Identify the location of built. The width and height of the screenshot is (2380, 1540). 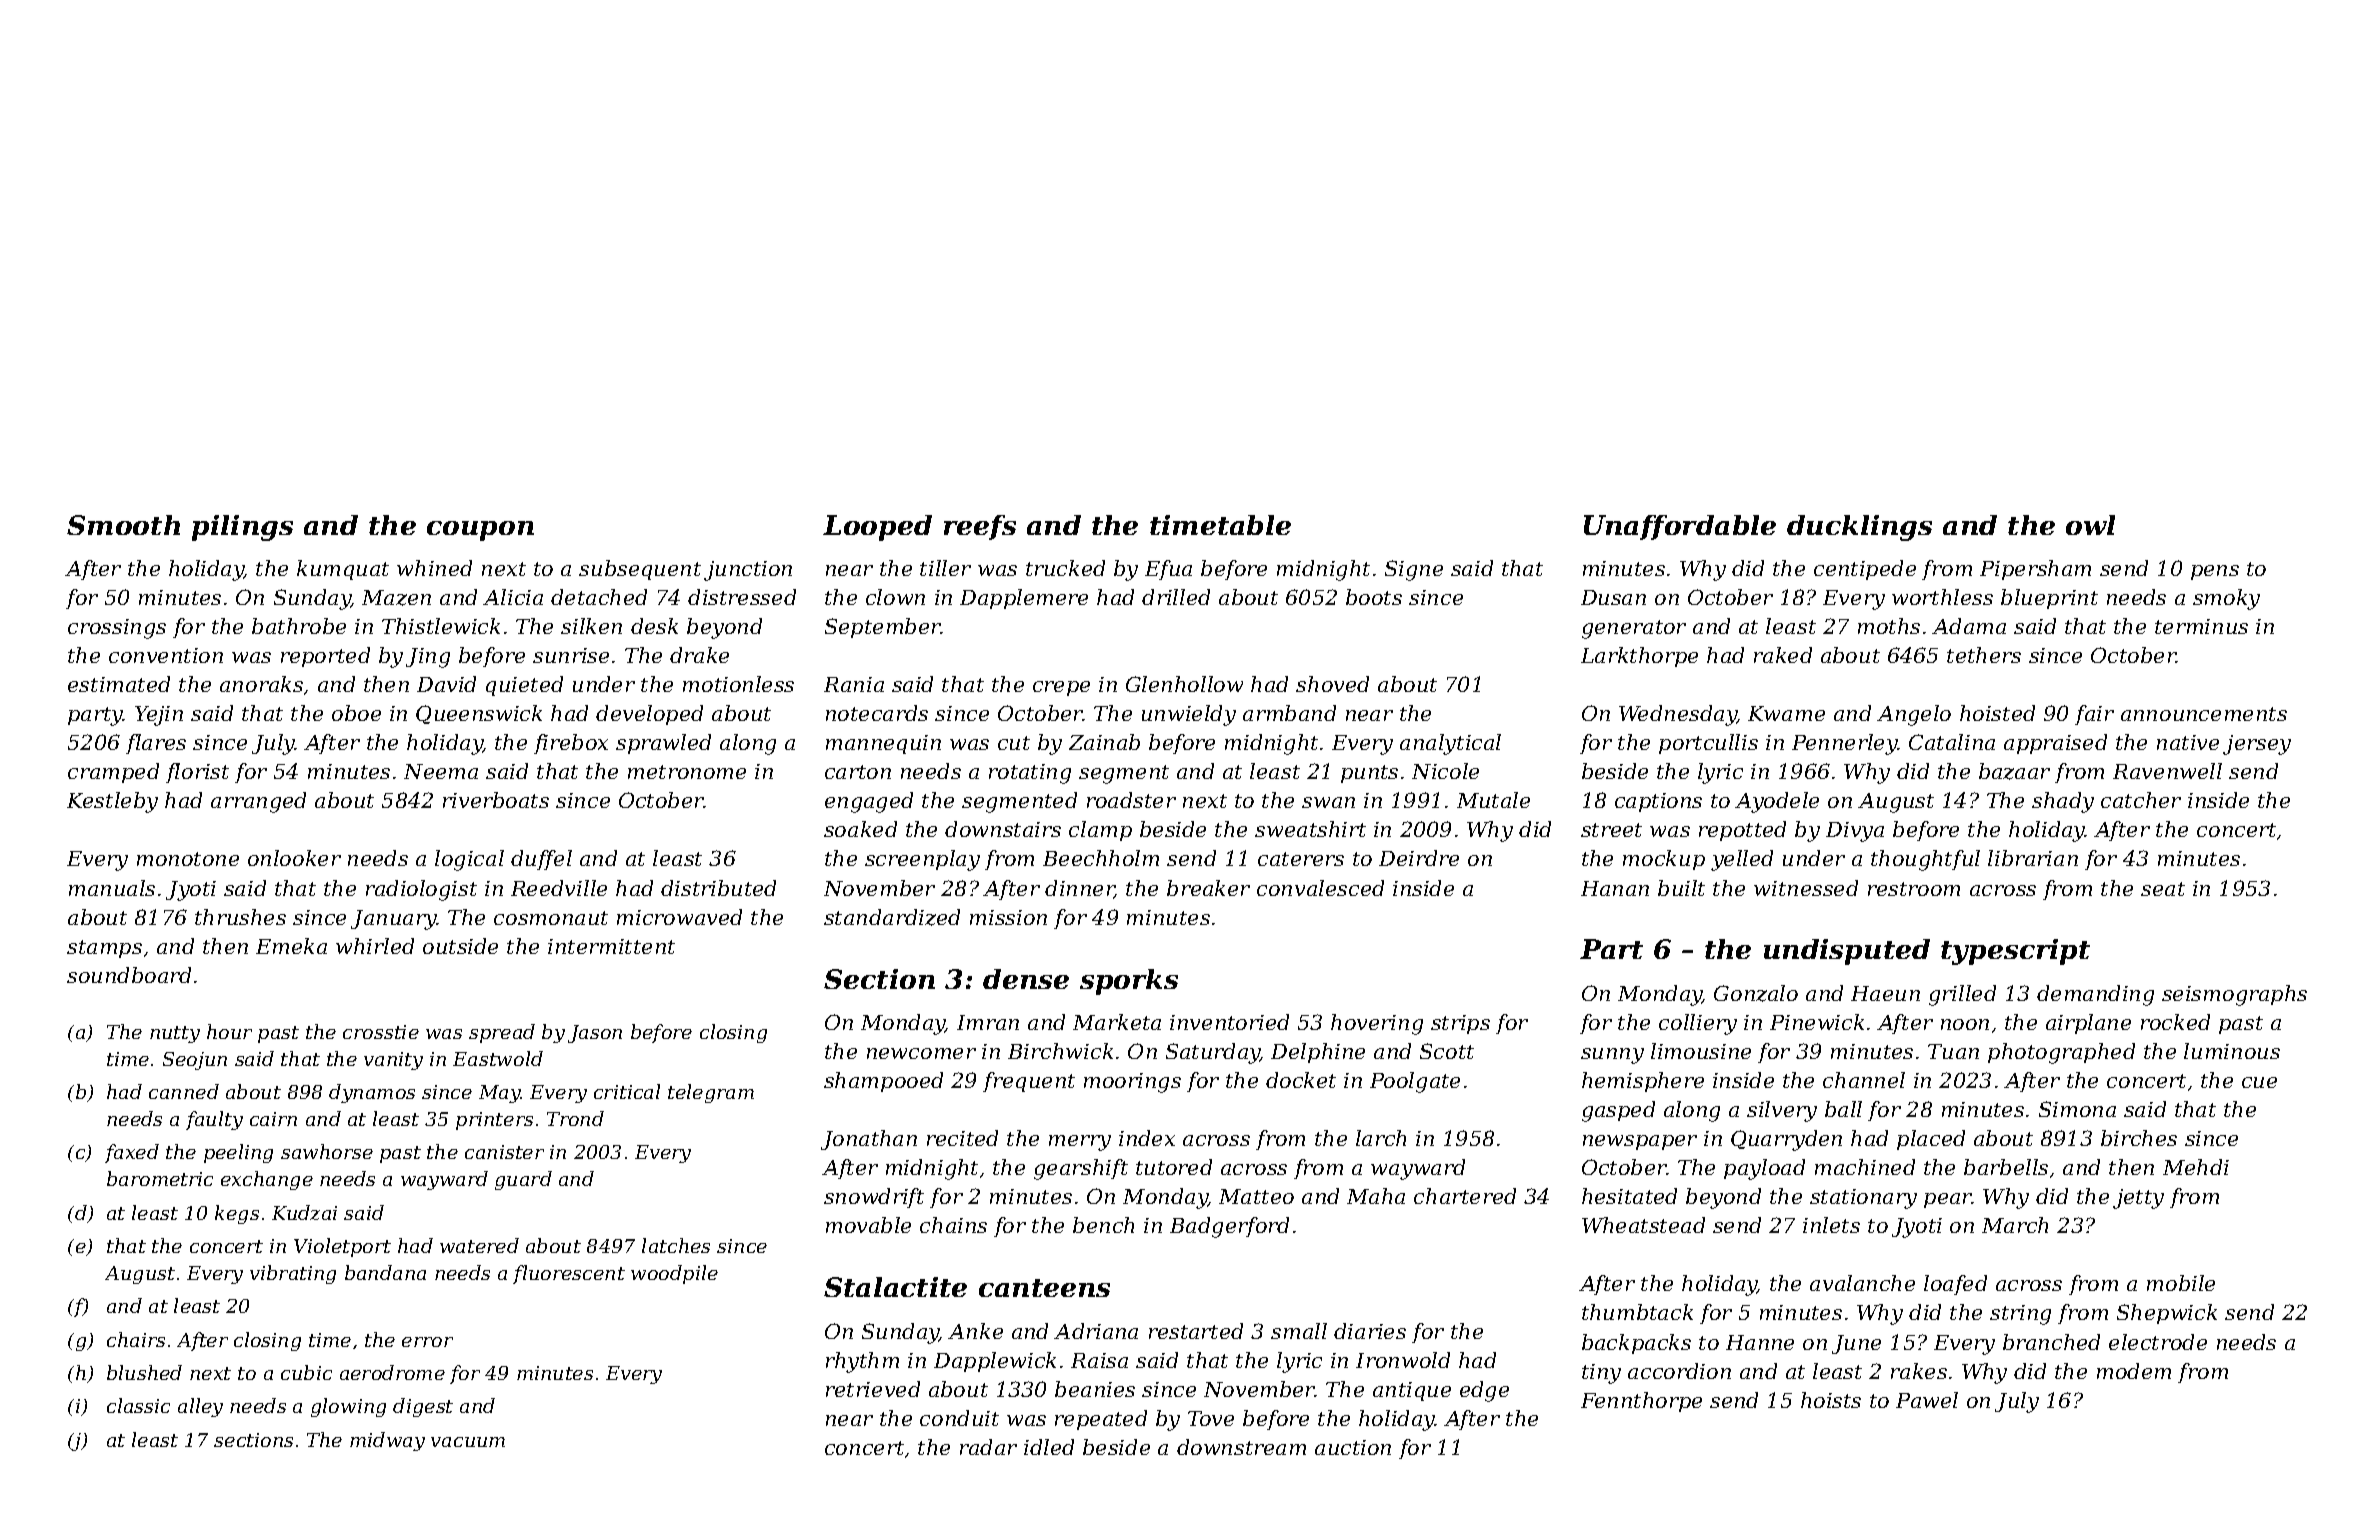
(1681, 888).
